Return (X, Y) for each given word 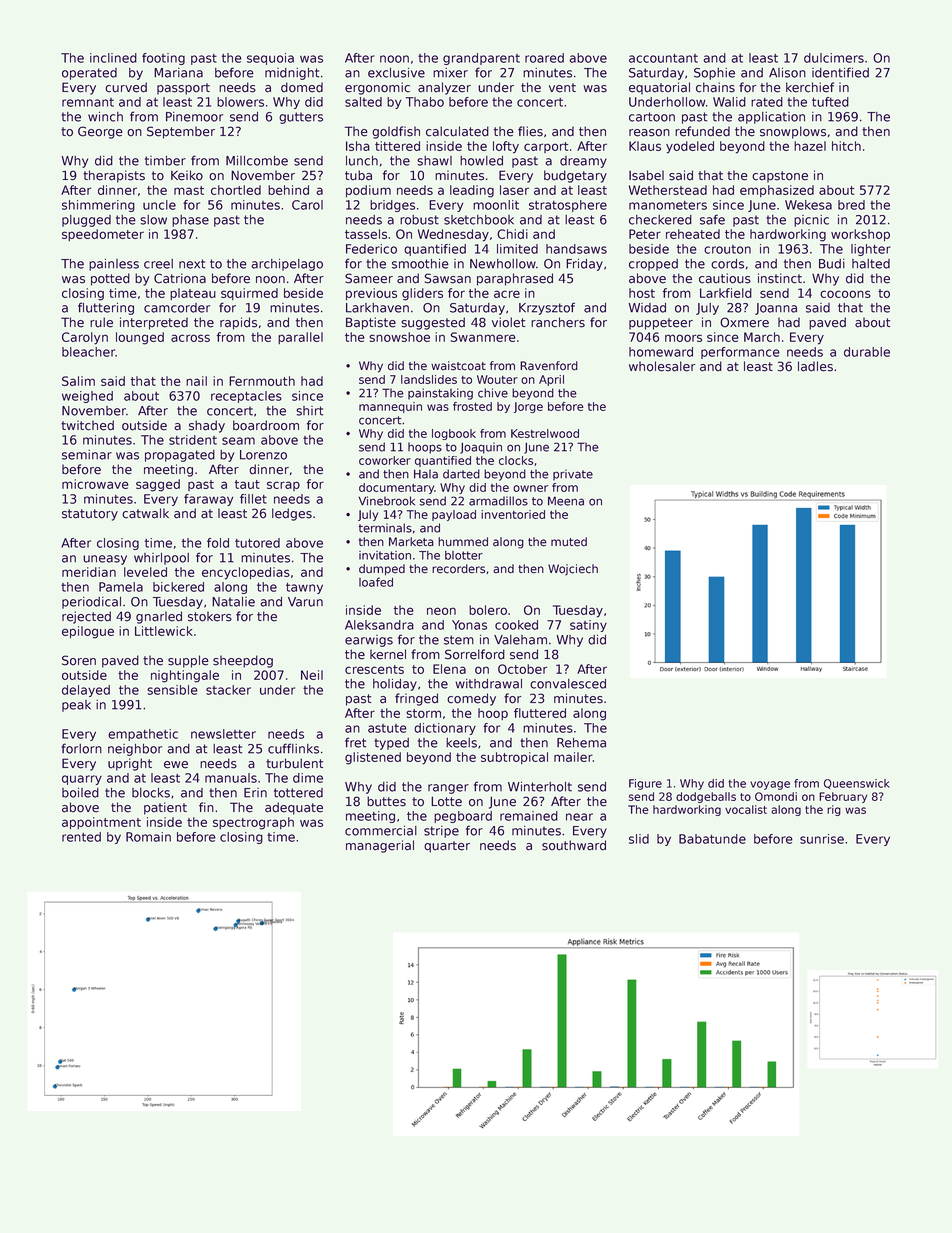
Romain (148, 837)
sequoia (270, 59)
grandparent (481, 59)
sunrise (822, 839)
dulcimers (834, 58)
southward (574, 845)
